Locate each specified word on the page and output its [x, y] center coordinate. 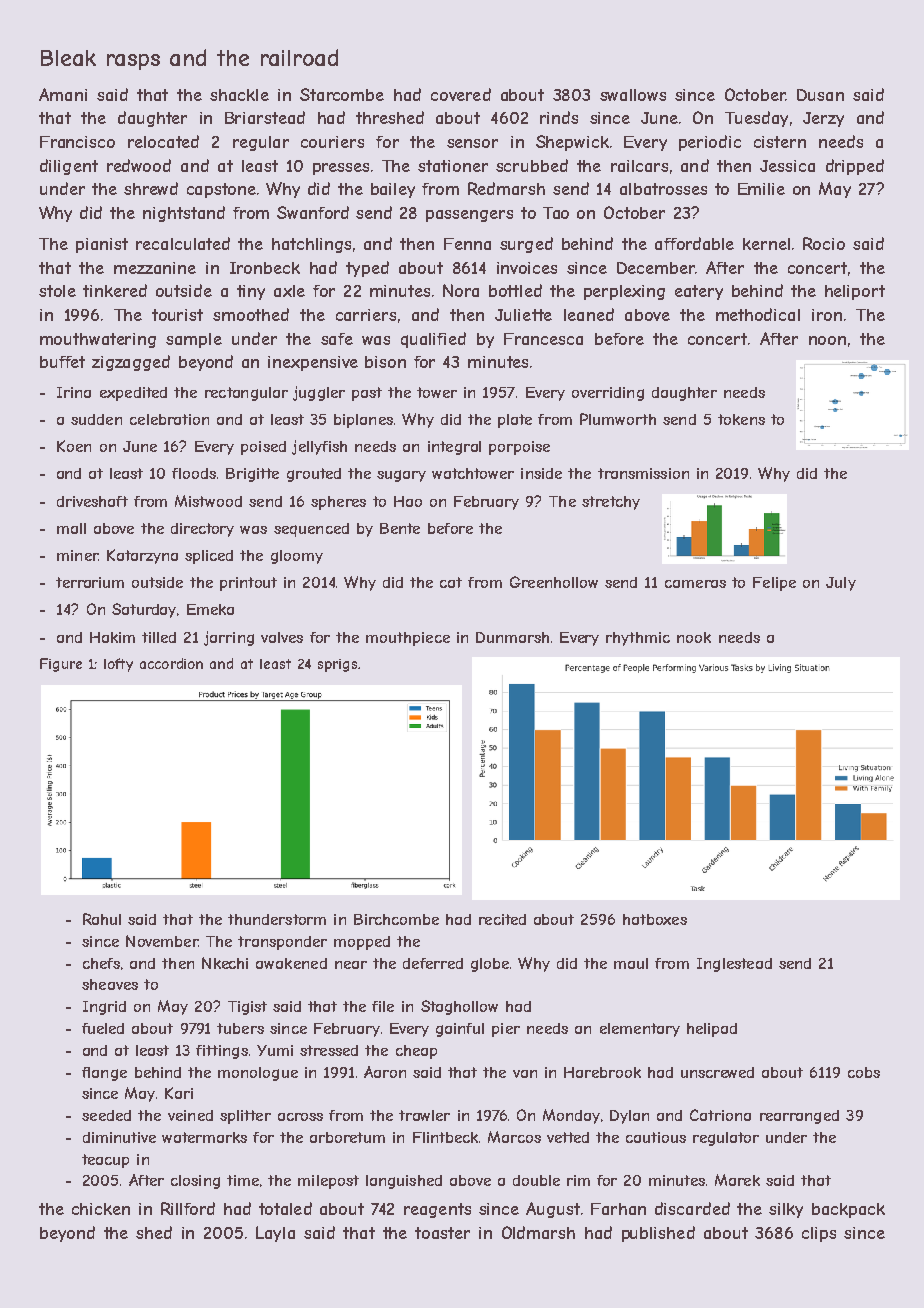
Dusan [820, 95]
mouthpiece [408, 639]
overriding [608, 394]
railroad [299, 57]
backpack [848, 1210]
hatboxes [655, 919]
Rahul [102, 919]
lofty [118, 665]
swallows [633, 95]
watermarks [204, 1137]
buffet [62, 362]
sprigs [337, 665]
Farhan [618, 1209]
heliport [855, 292]
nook [694, 637]
